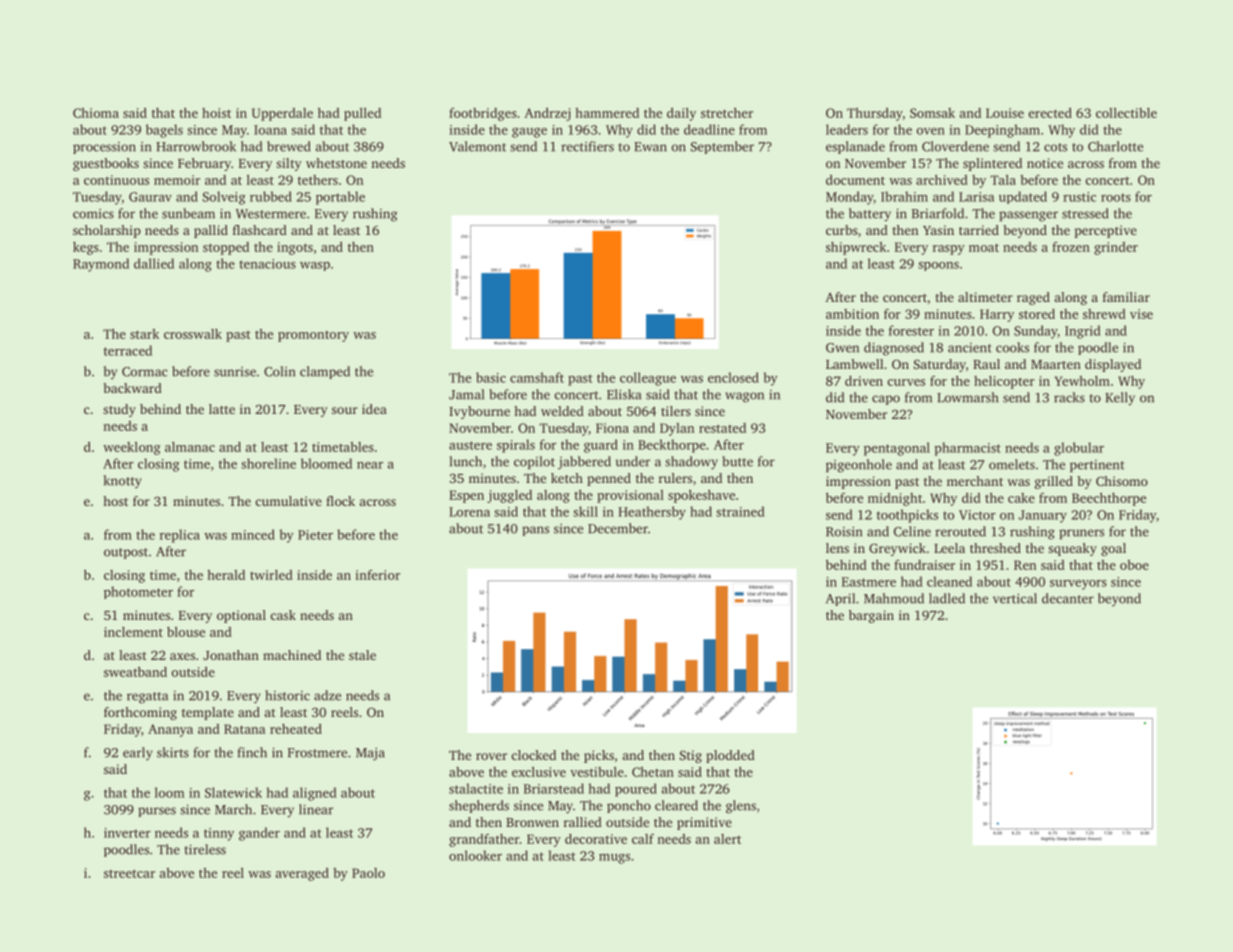  What do you see at coordinates (345, 410) in the screenshot?
I see `sour` at bounding box center [345, 410].
